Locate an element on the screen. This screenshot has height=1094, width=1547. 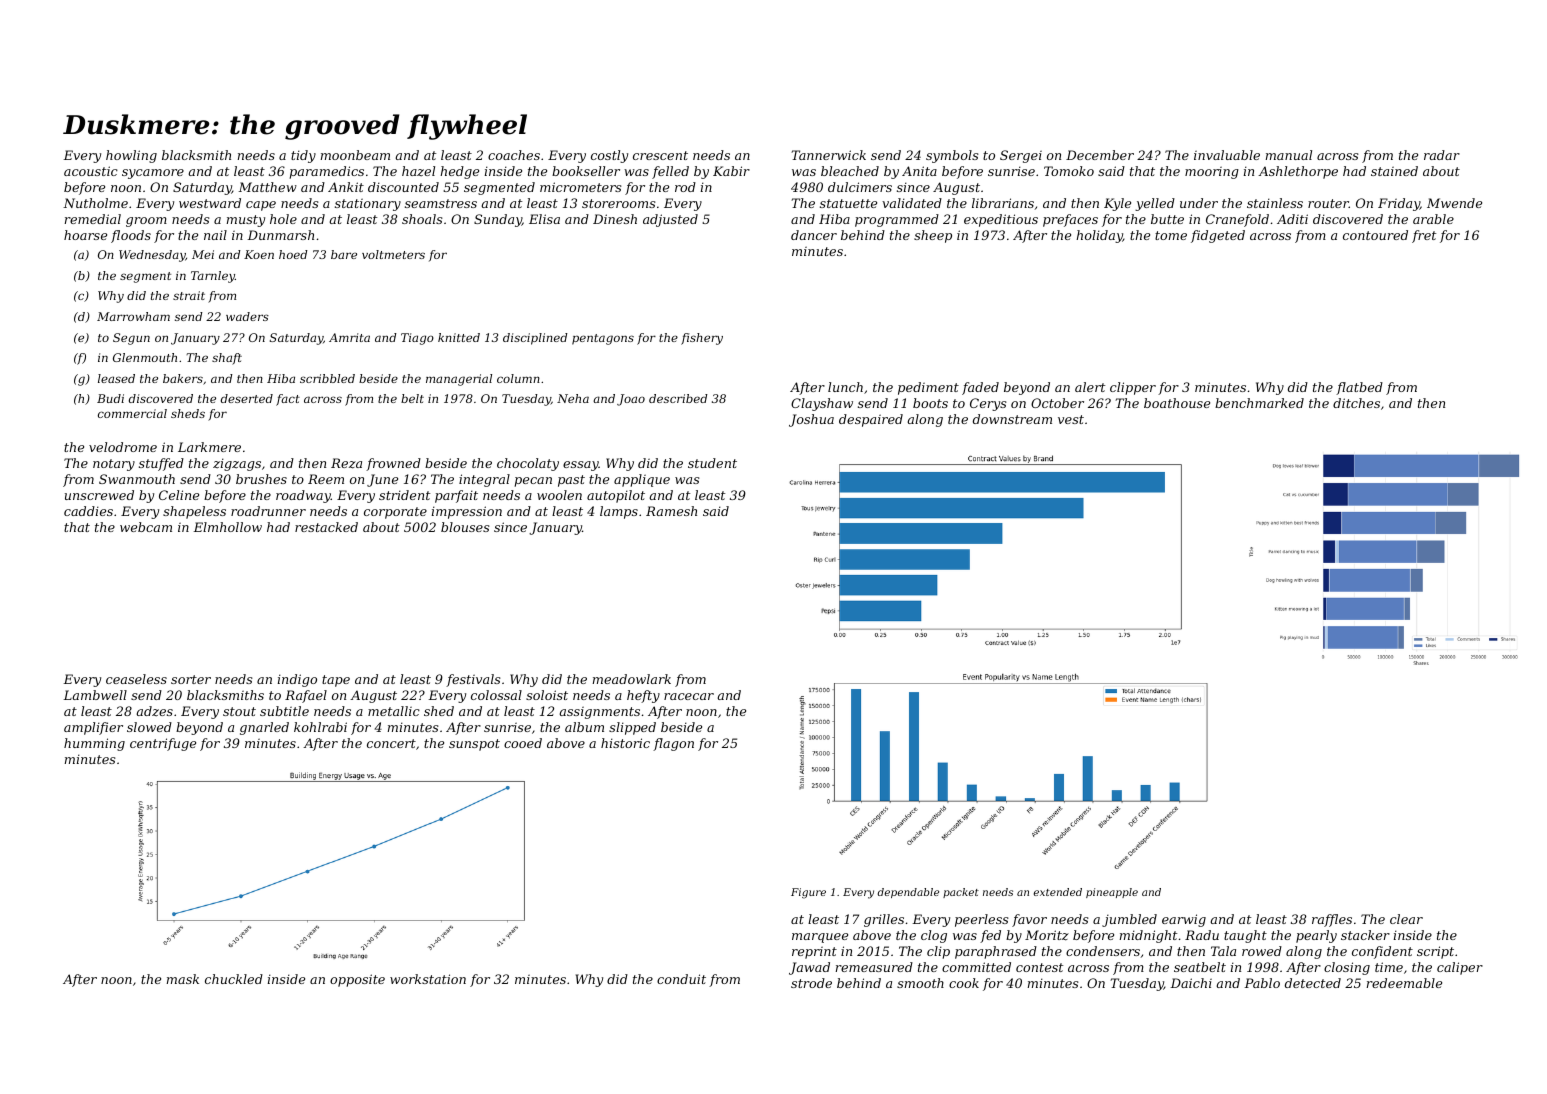
workstation is located at coordinates (428, 979).
